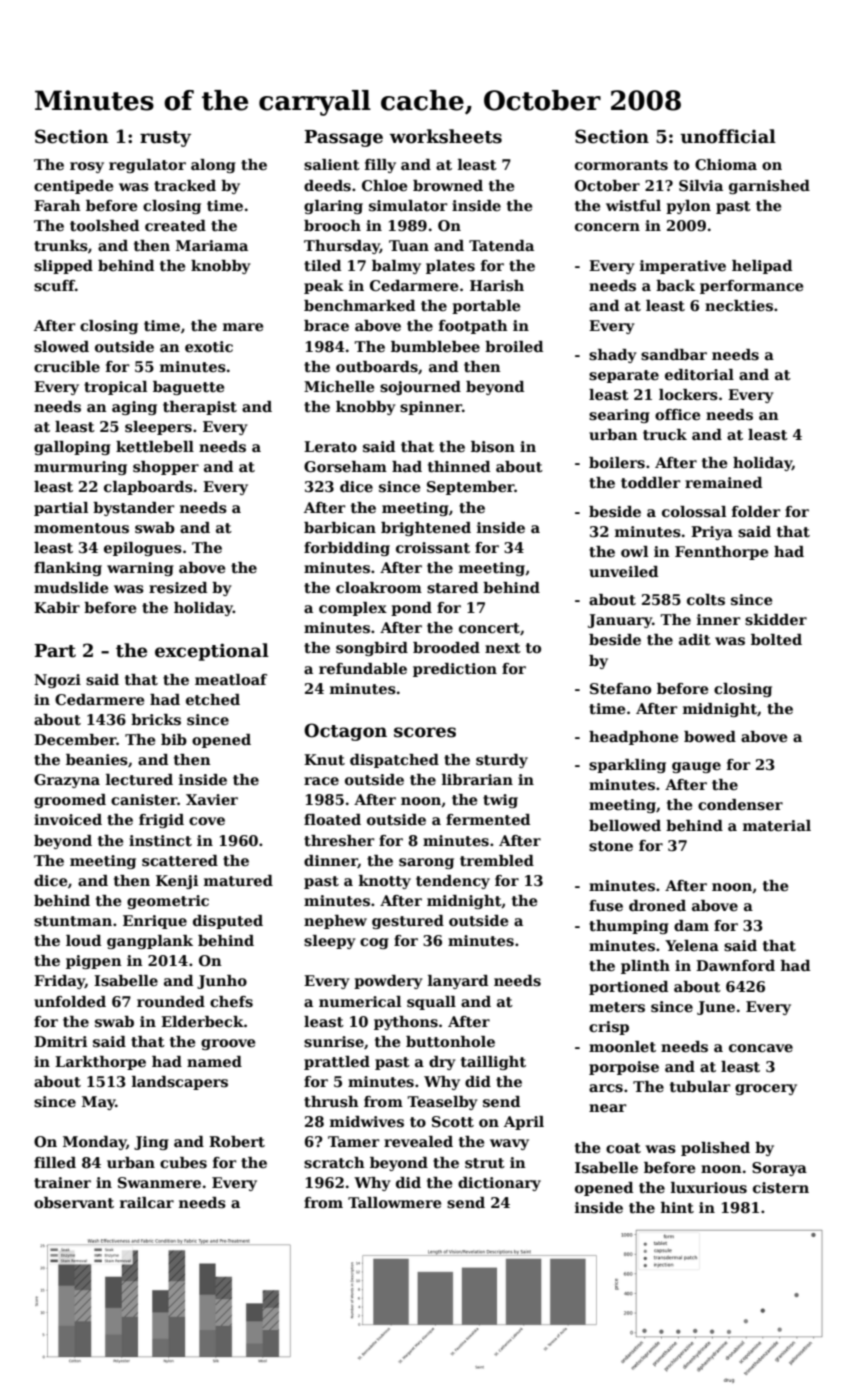  Describe the element at coordinates (625, 825) in the screenshot. I see `bellowed` at that location.
